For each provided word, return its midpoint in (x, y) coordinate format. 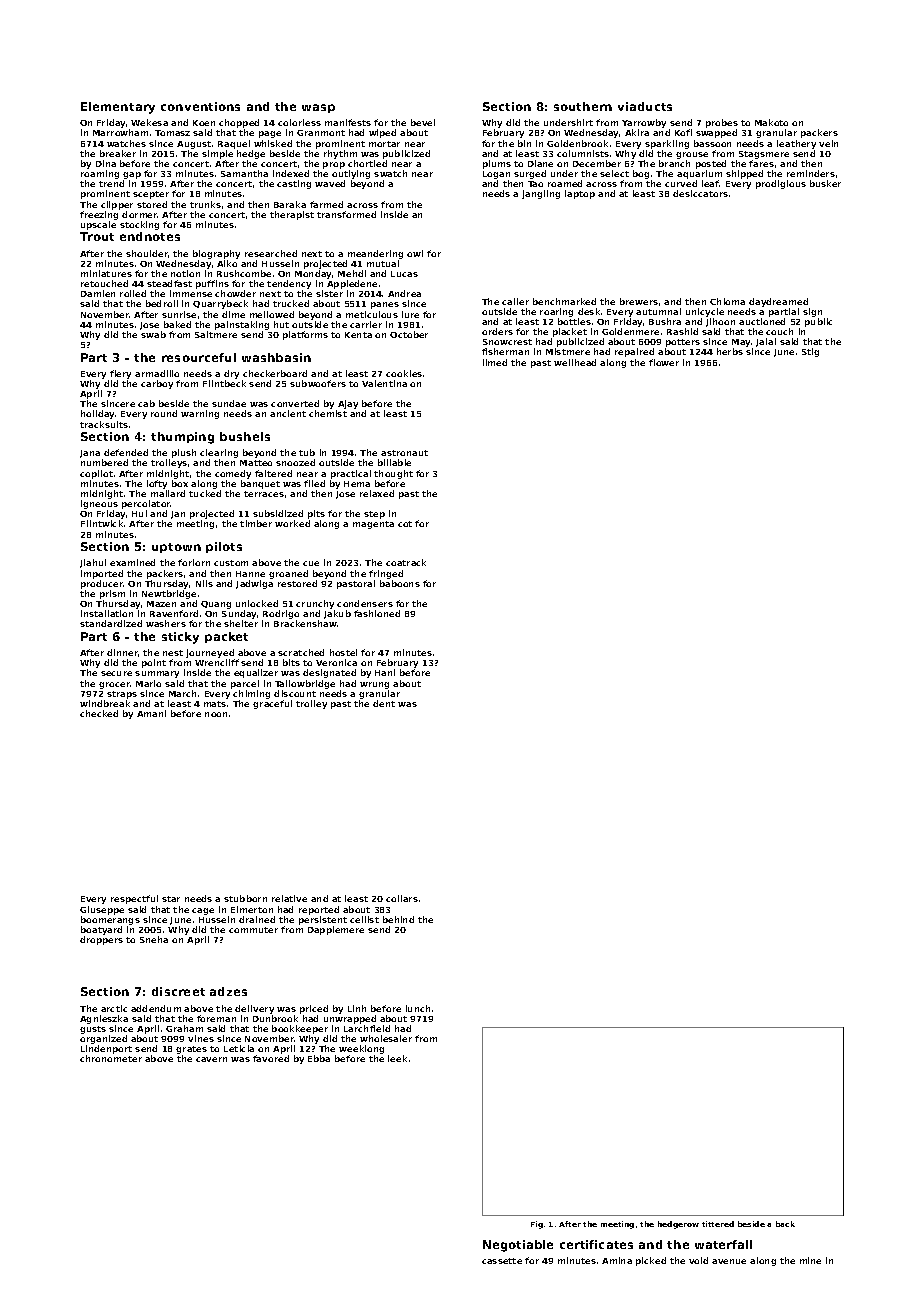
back (785, 1224)
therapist (292, 215)
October (409, 334)
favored (271, 1058)
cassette (502, 1261)
